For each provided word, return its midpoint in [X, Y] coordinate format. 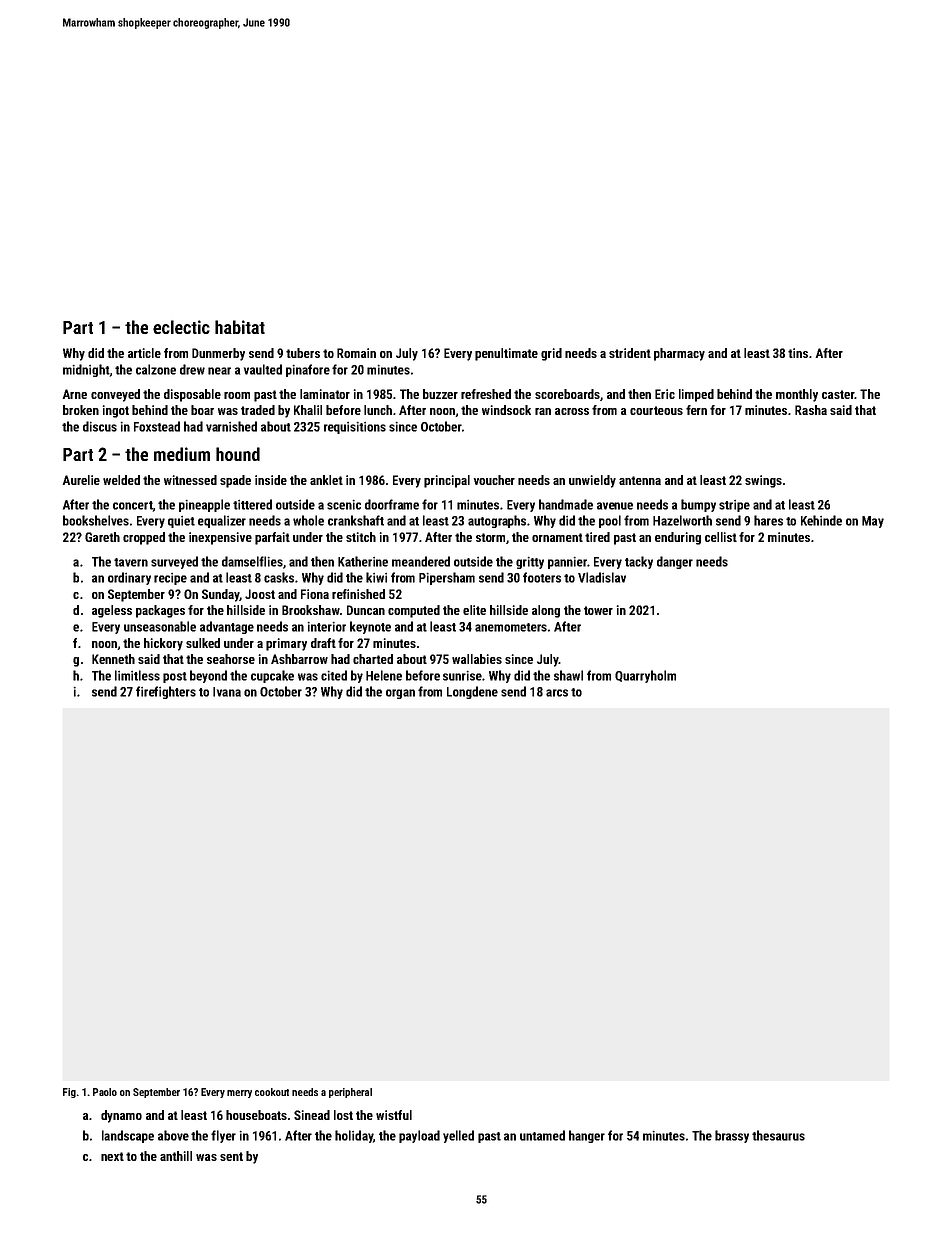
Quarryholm [645, 676]
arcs [557, 693]
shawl [568, 675]
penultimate [506, 354]
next [112, 1156]
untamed [542, 1135]
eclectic [181, 327]
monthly [797, 395]
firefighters [166, 692]
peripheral [350, 1093]
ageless [112, 611]
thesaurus [778, 1135]
